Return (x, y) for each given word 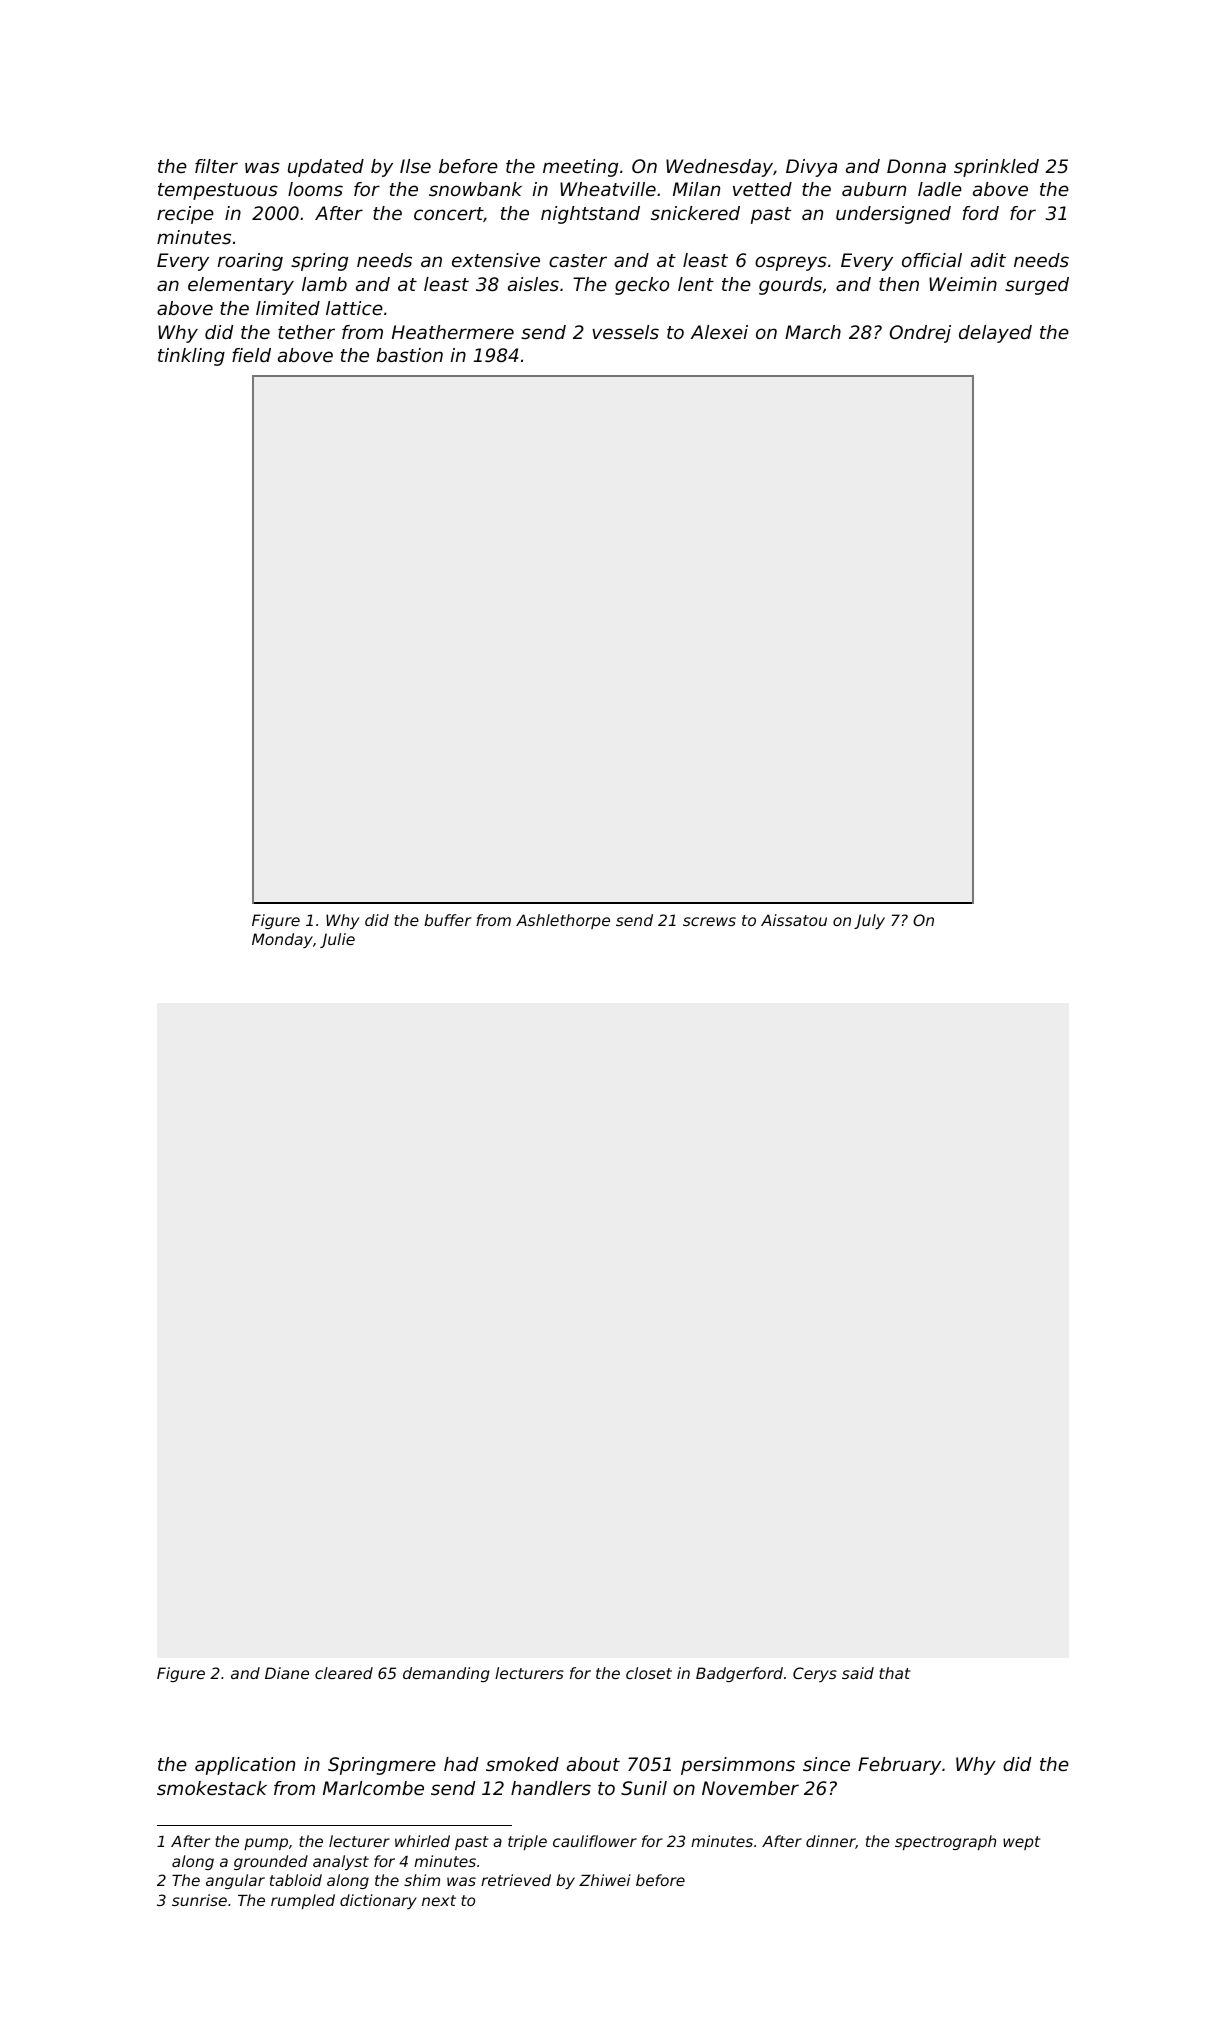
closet (649, 1673)
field (251, 355)
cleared (344, 1673)
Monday (282, 940)
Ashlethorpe (563, 921)
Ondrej (920, 334)
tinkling (191, 357)
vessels (625, 332)
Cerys (815, 1674)
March (813, 332)
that (895, 1673)
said (858, 1673)
